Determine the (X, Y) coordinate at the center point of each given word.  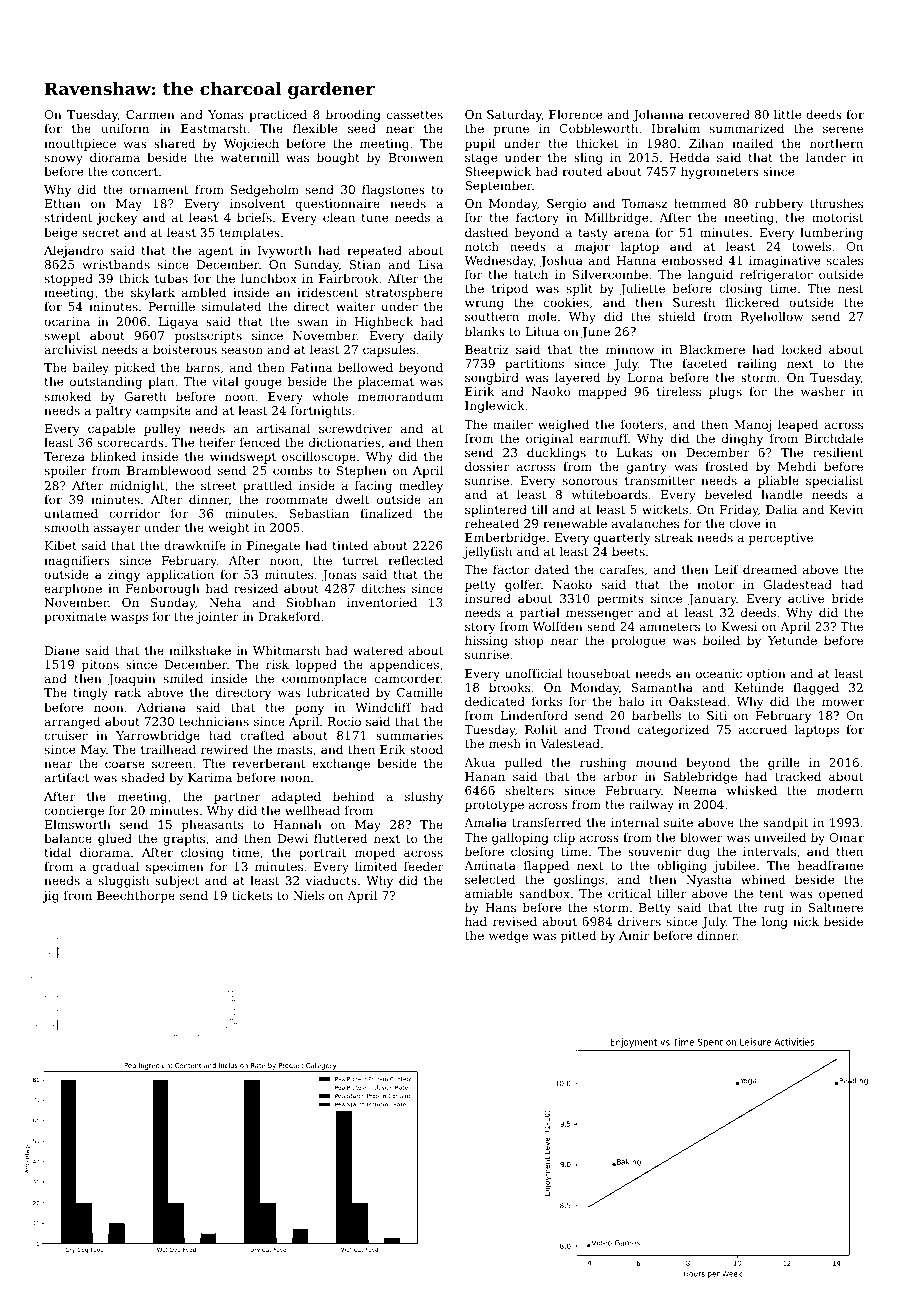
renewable (575, 523)
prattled (267, 486)
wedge (508, 936)
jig (51, 897)
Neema (695, 790)
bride (847, 598)
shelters (529, 790)
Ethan (63, 203)
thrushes (836, 203)
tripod (510, 289)
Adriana (161, 707)
